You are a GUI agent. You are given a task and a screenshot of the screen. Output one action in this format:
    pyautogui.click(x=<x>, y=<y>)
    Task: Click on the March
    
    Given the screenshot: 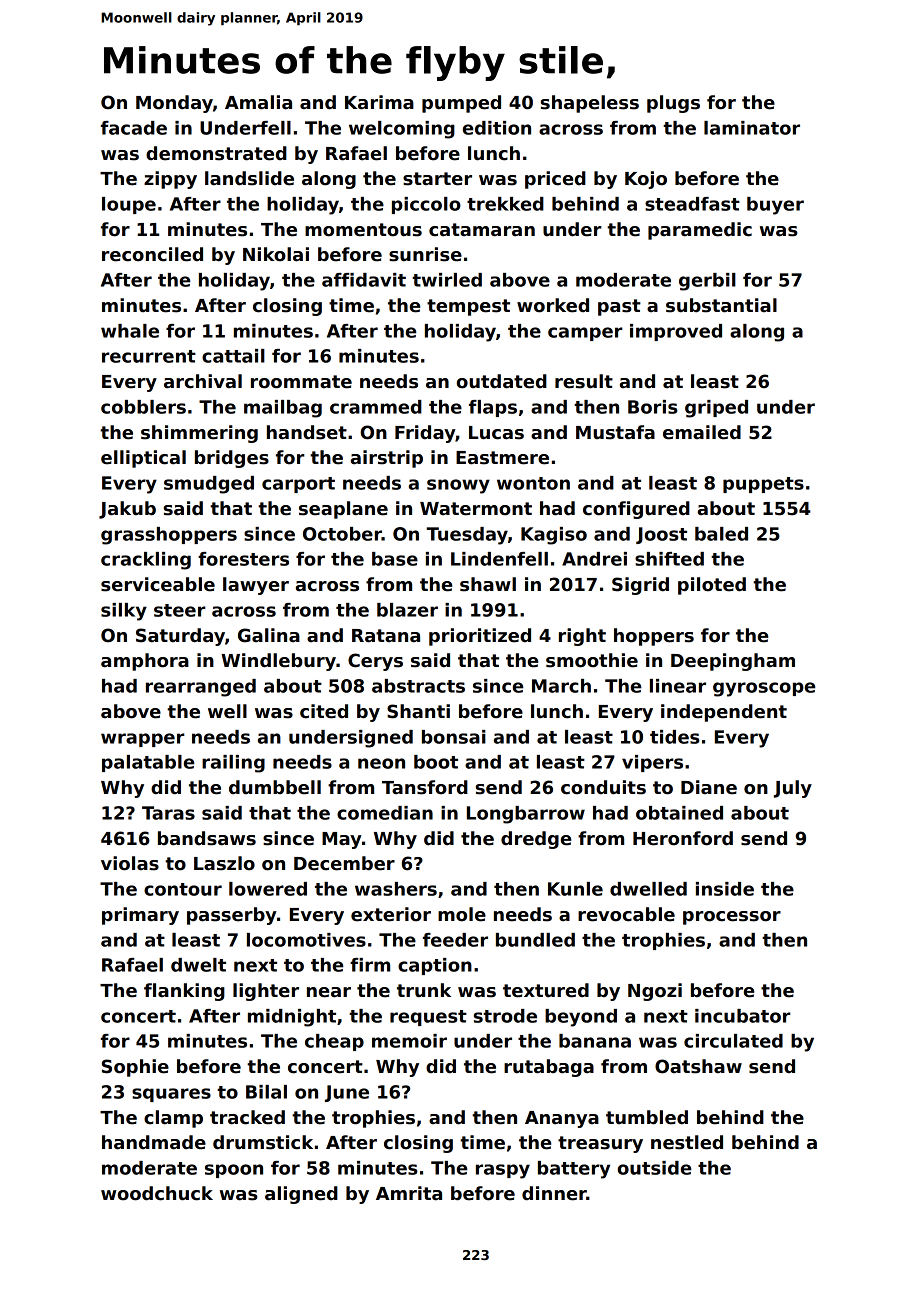 What is the action you would take?
    pyautogui.click(x=561, y=686)
